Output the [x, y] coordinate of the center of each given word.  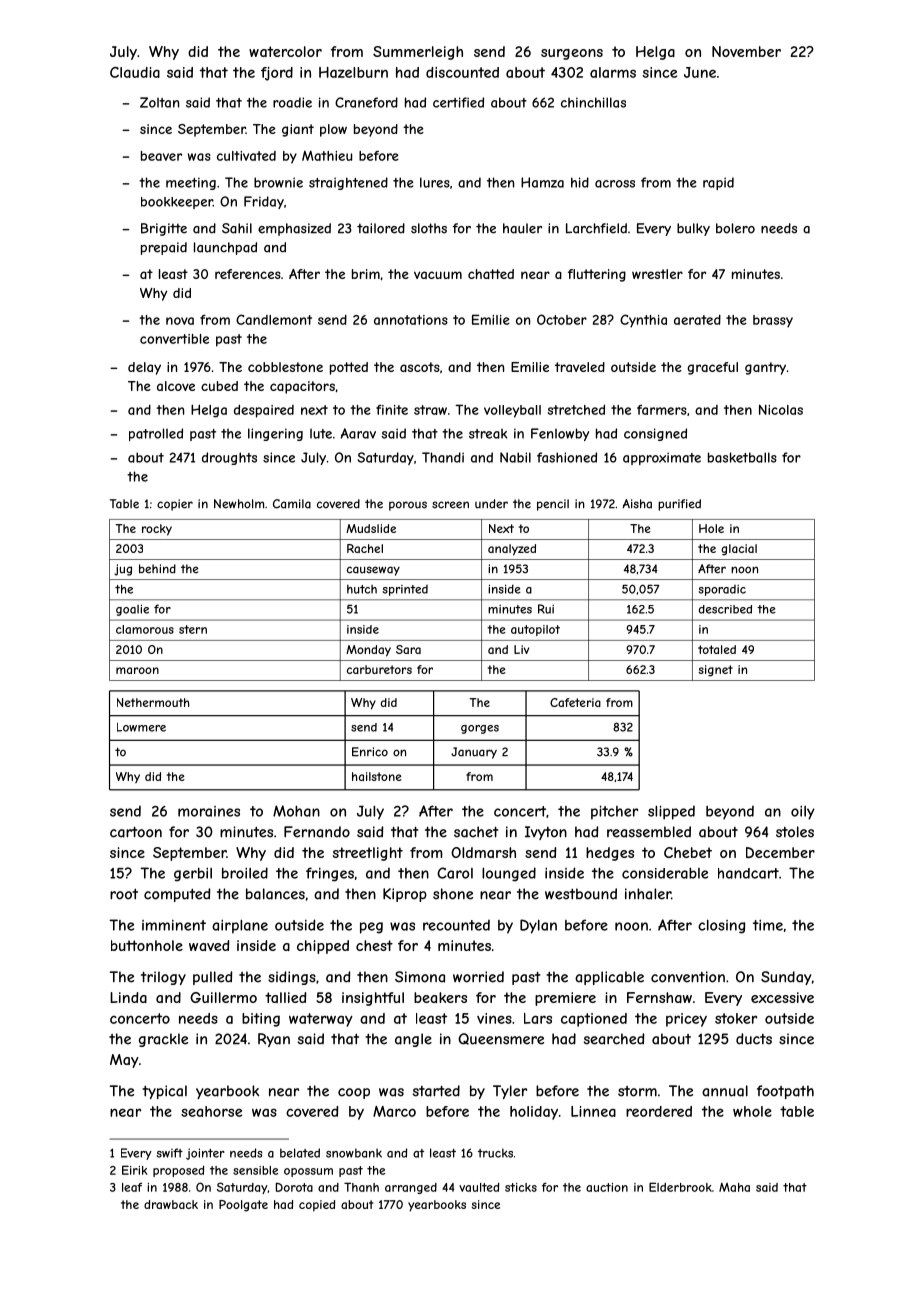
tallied [285, 997]
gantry [765, 368]
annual [725, 1091]
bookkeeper [177, 203]
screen [450, 505]
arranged [411, 1188]
